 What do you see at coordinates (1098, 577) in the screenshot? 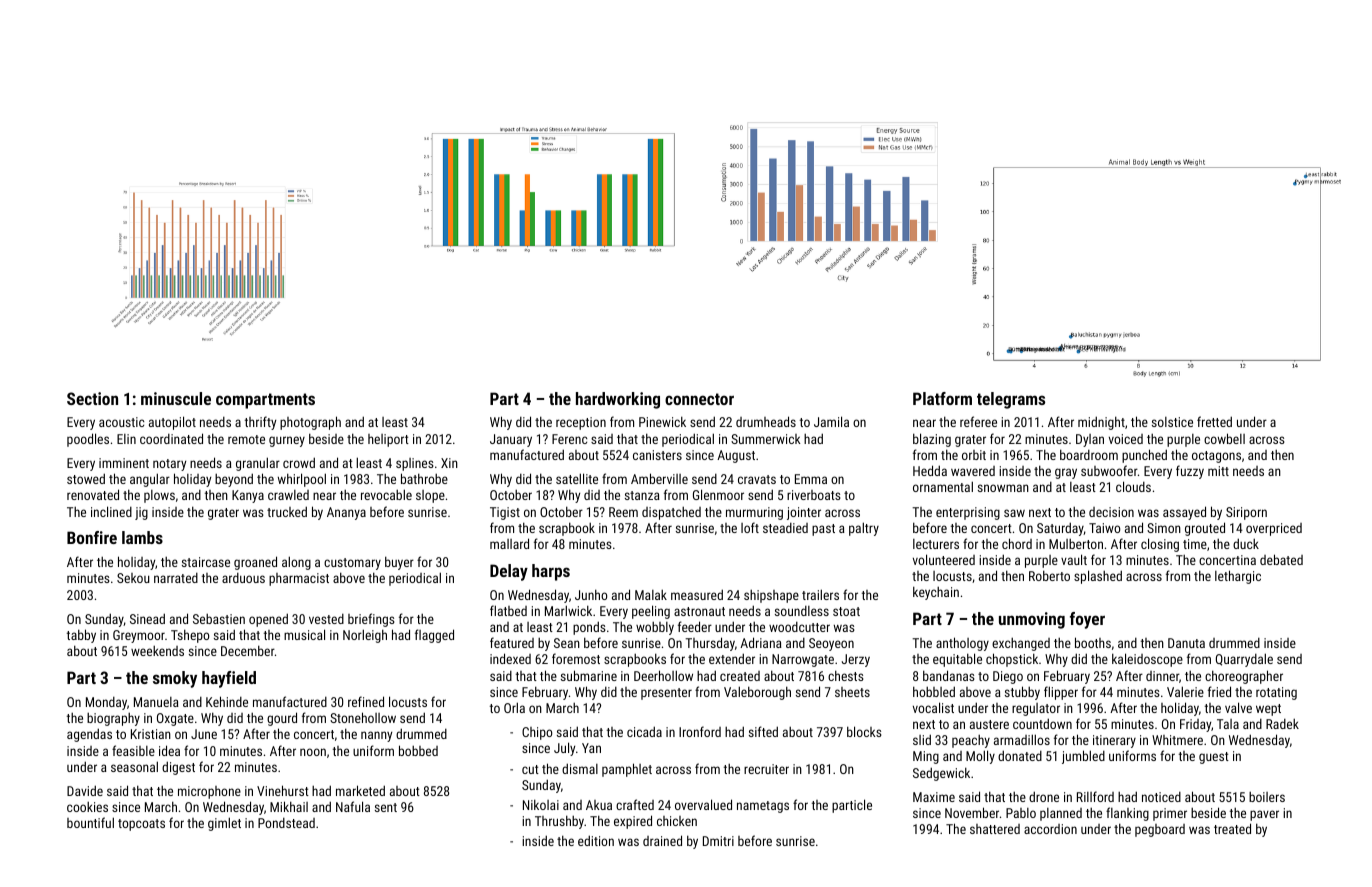
I see `splashed` at bounding box center [1098, 577].
